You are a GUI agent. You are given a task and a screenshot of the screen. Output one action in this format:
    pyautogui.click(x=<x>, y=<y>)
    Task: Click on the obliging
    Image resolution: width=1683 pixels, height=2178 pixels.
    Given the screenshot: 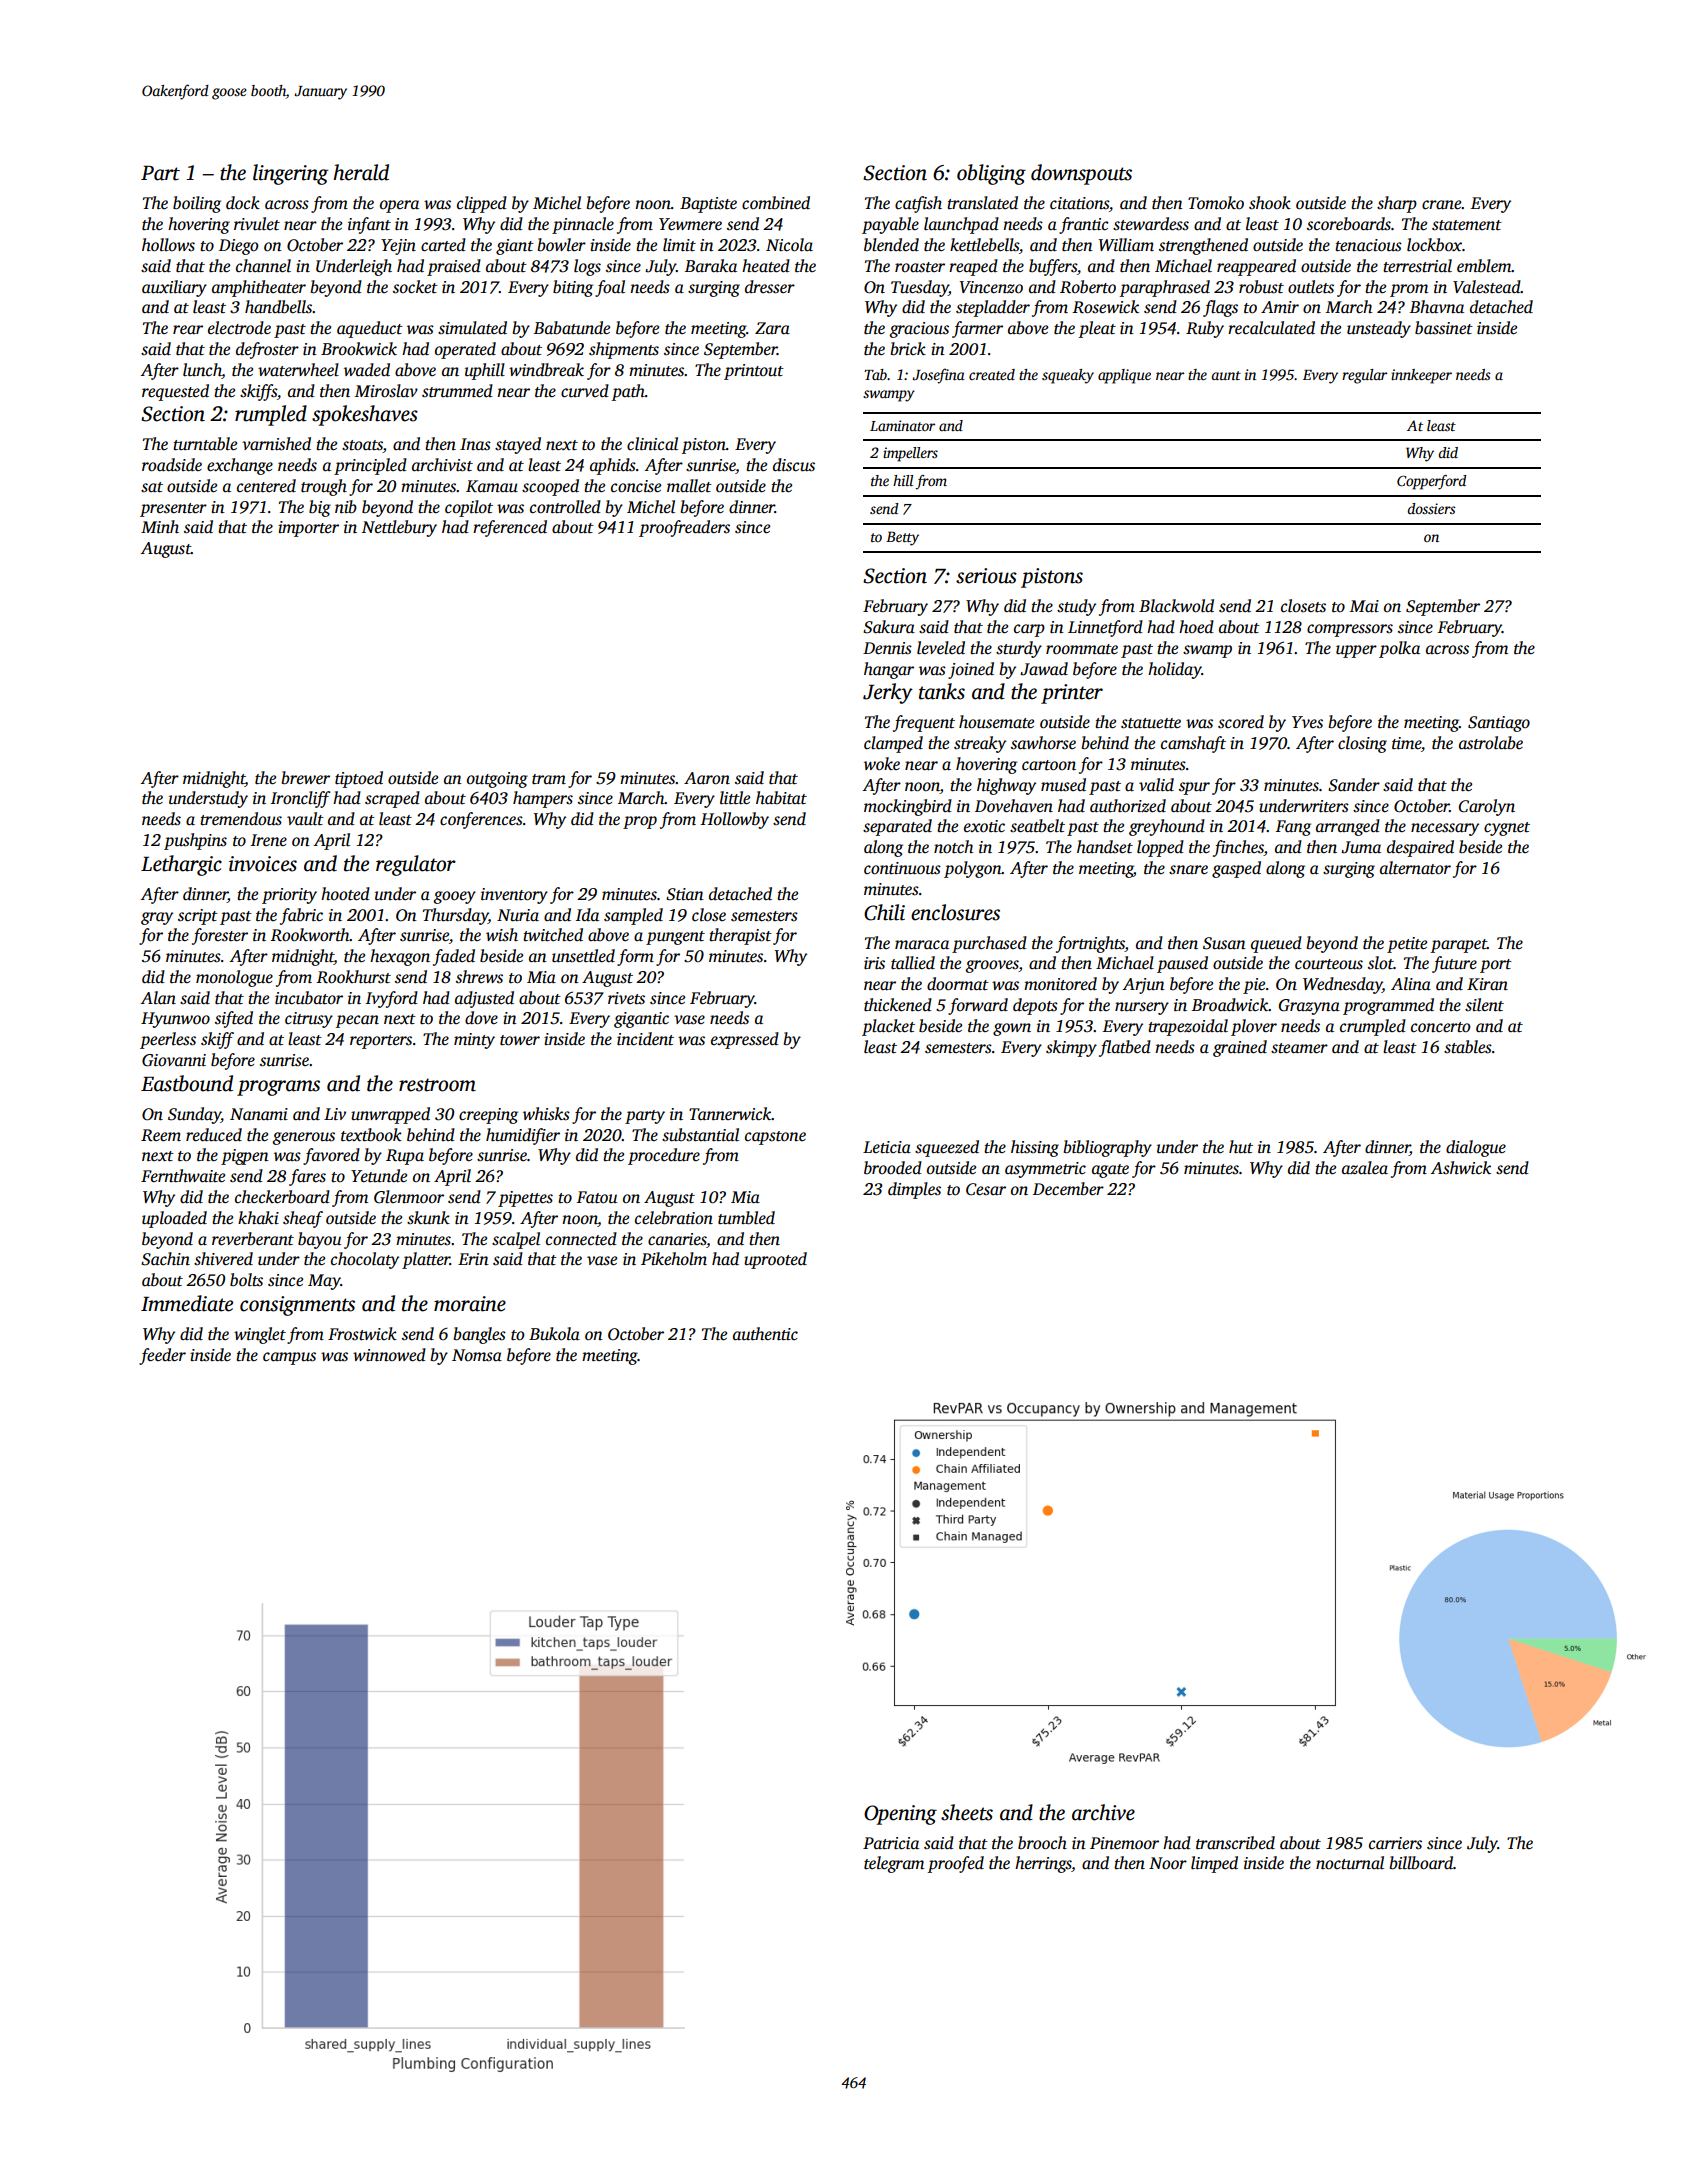 What is the action you would take?
    pyautogui.click(x=991, y=174)
